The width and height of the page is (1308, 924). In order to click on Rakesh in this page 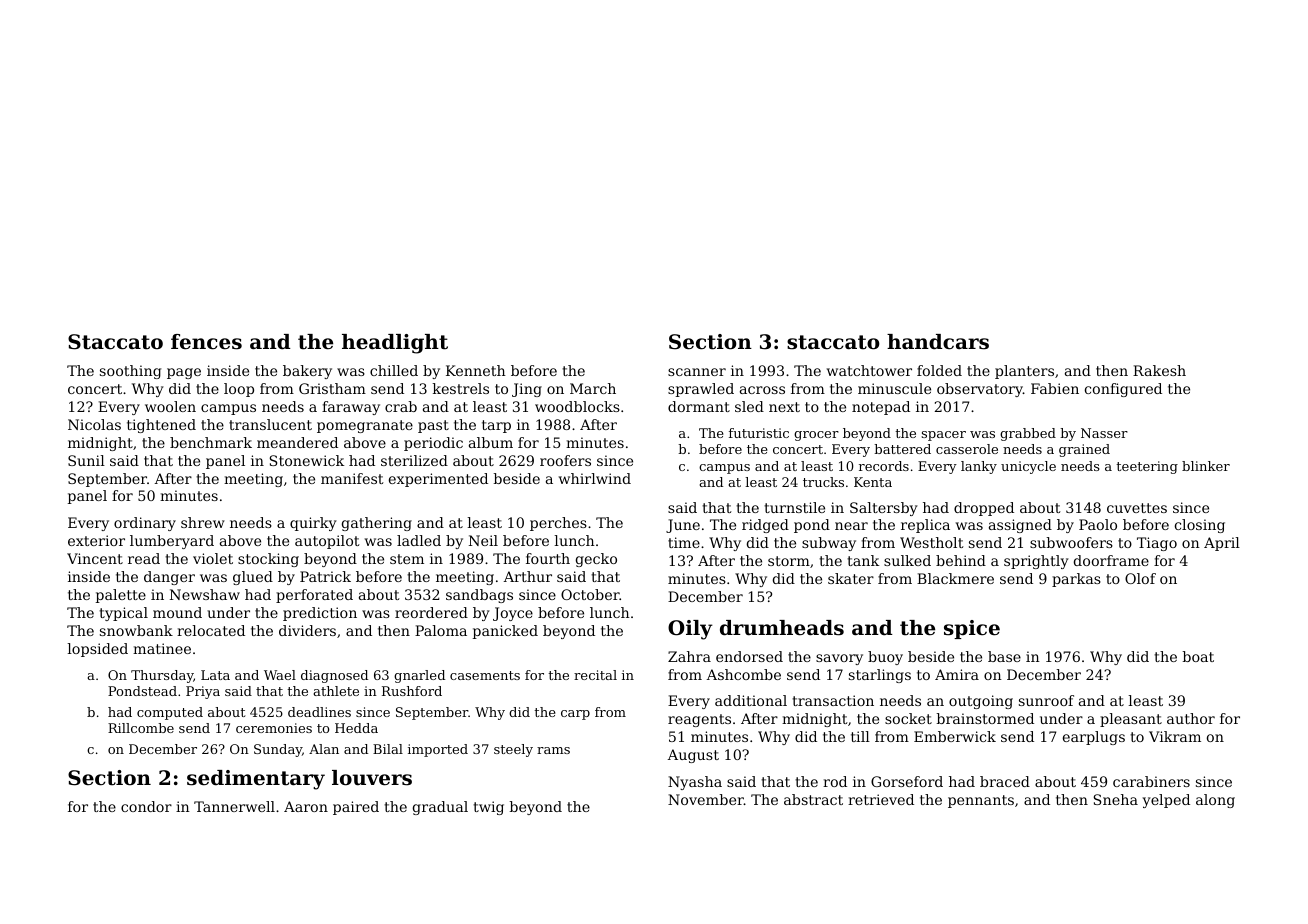, I will do `click(1159, 370)`.
